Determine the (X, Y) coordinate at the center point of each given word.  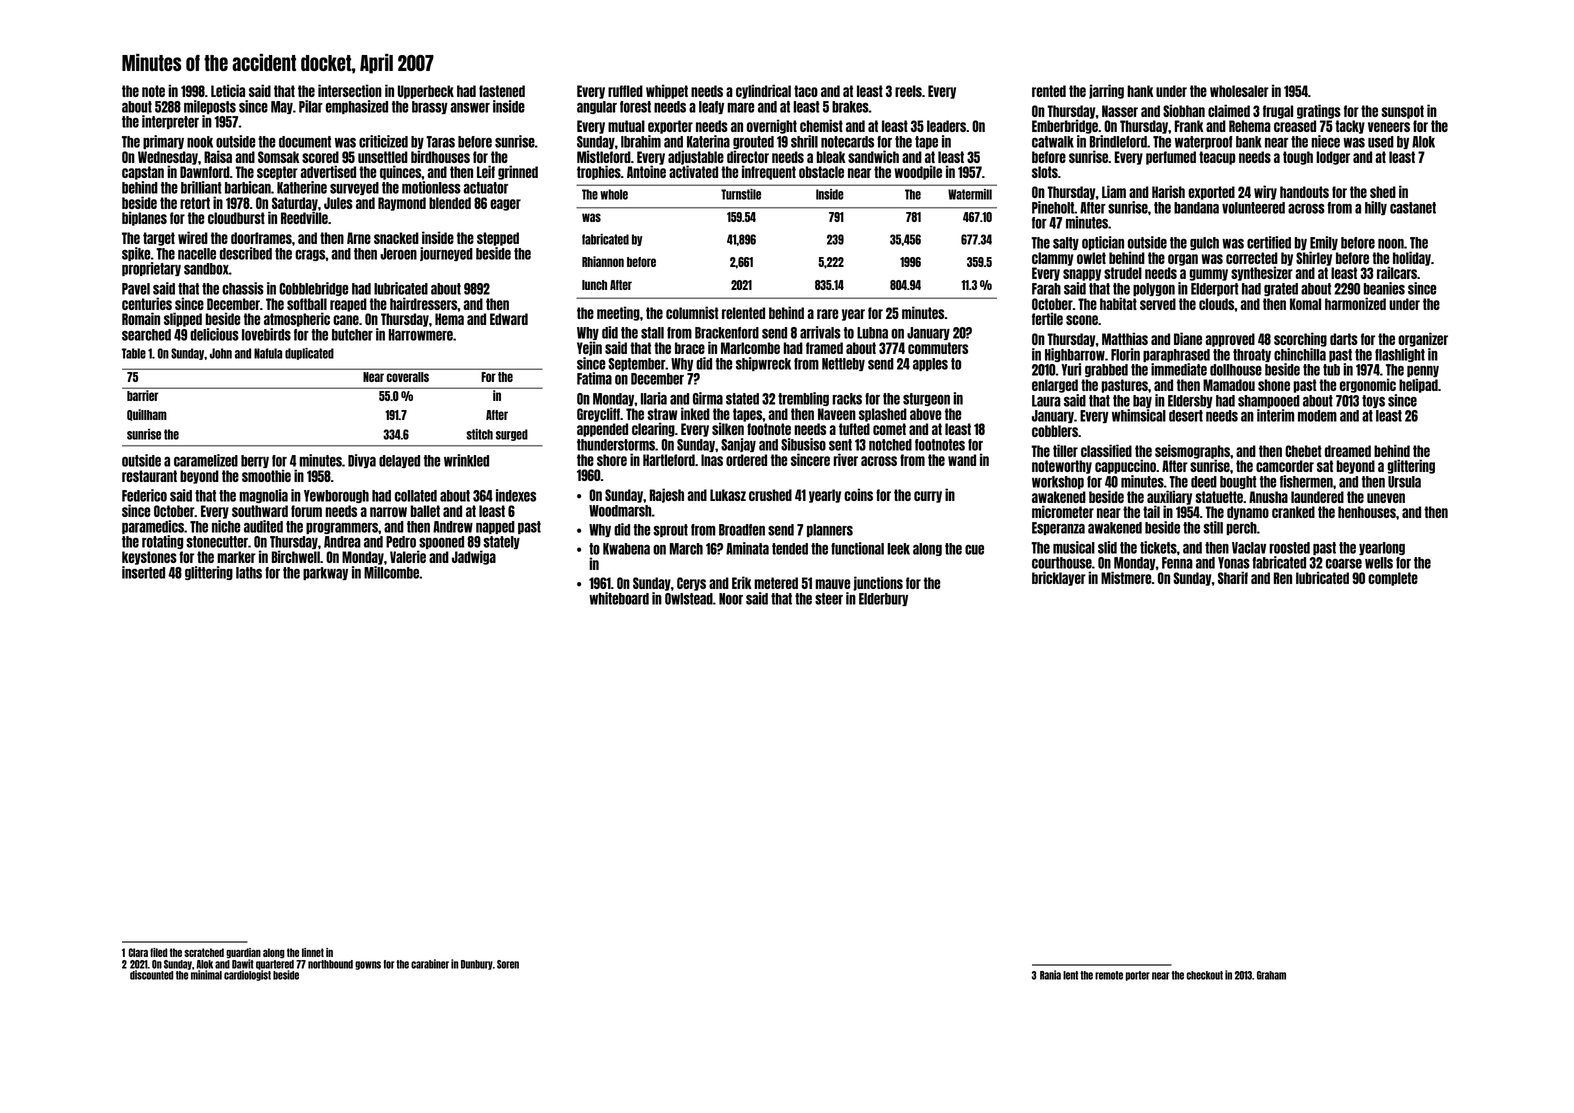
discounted (151, 975)
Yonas (1234, 563)
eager (505, 205)
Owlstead (689, 599)
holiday (1412, 258)
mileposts (210, 107)
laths (249, 573)
